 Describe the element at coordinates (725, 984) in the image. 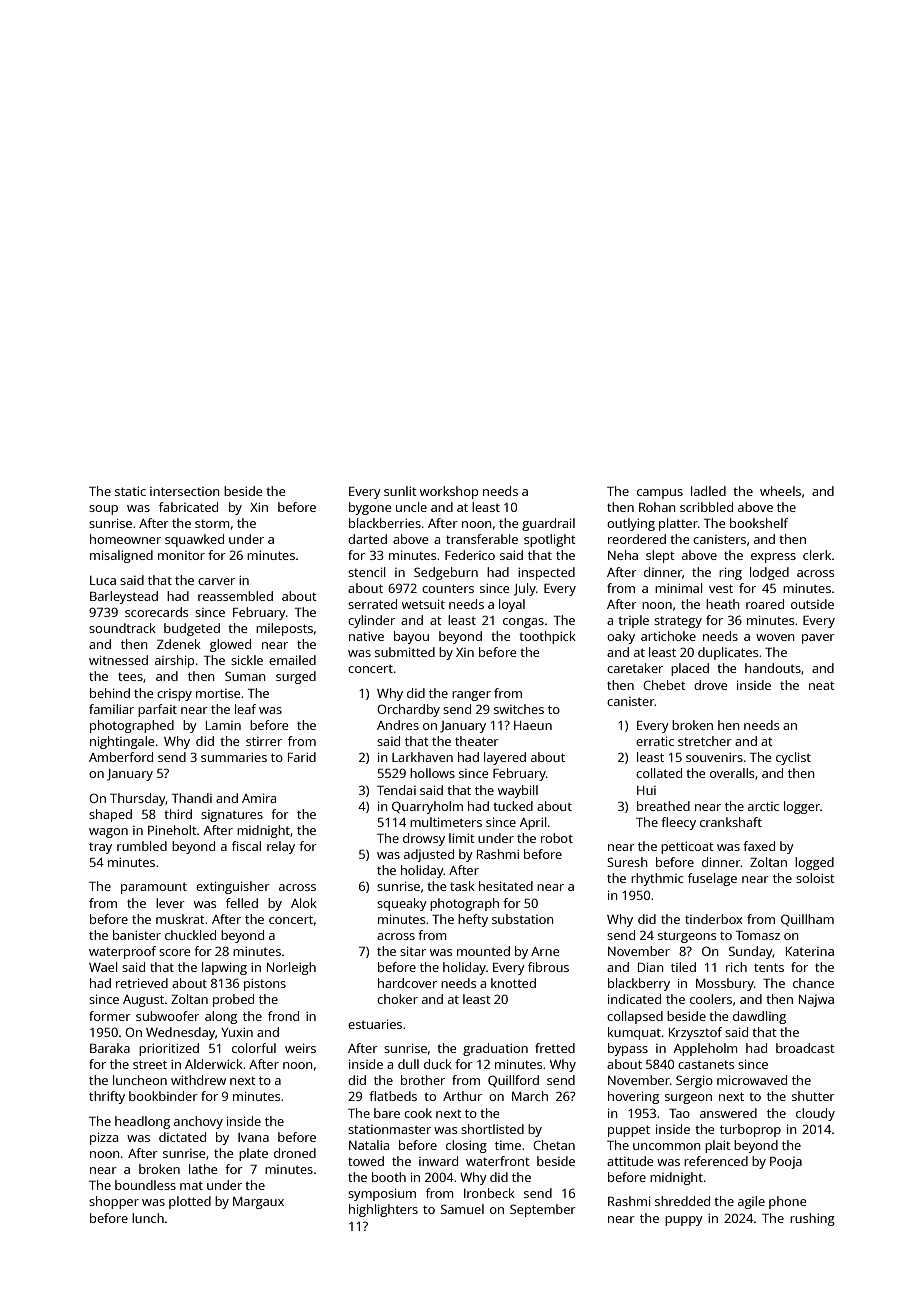

I see `Mossbury` at that location.
